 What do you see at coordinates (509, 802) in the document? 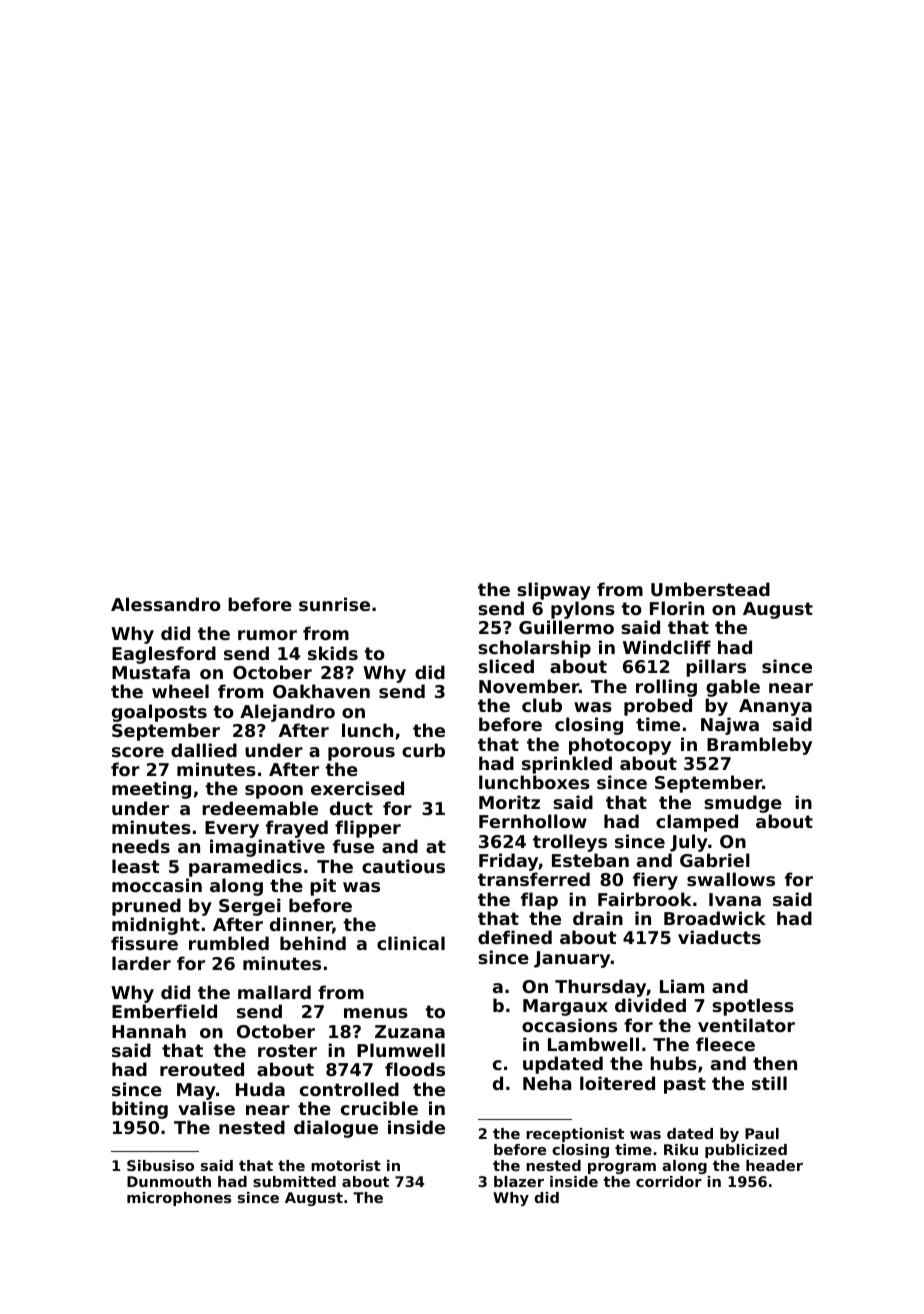
I see `Moritz` at bounding box center [509, 802].
